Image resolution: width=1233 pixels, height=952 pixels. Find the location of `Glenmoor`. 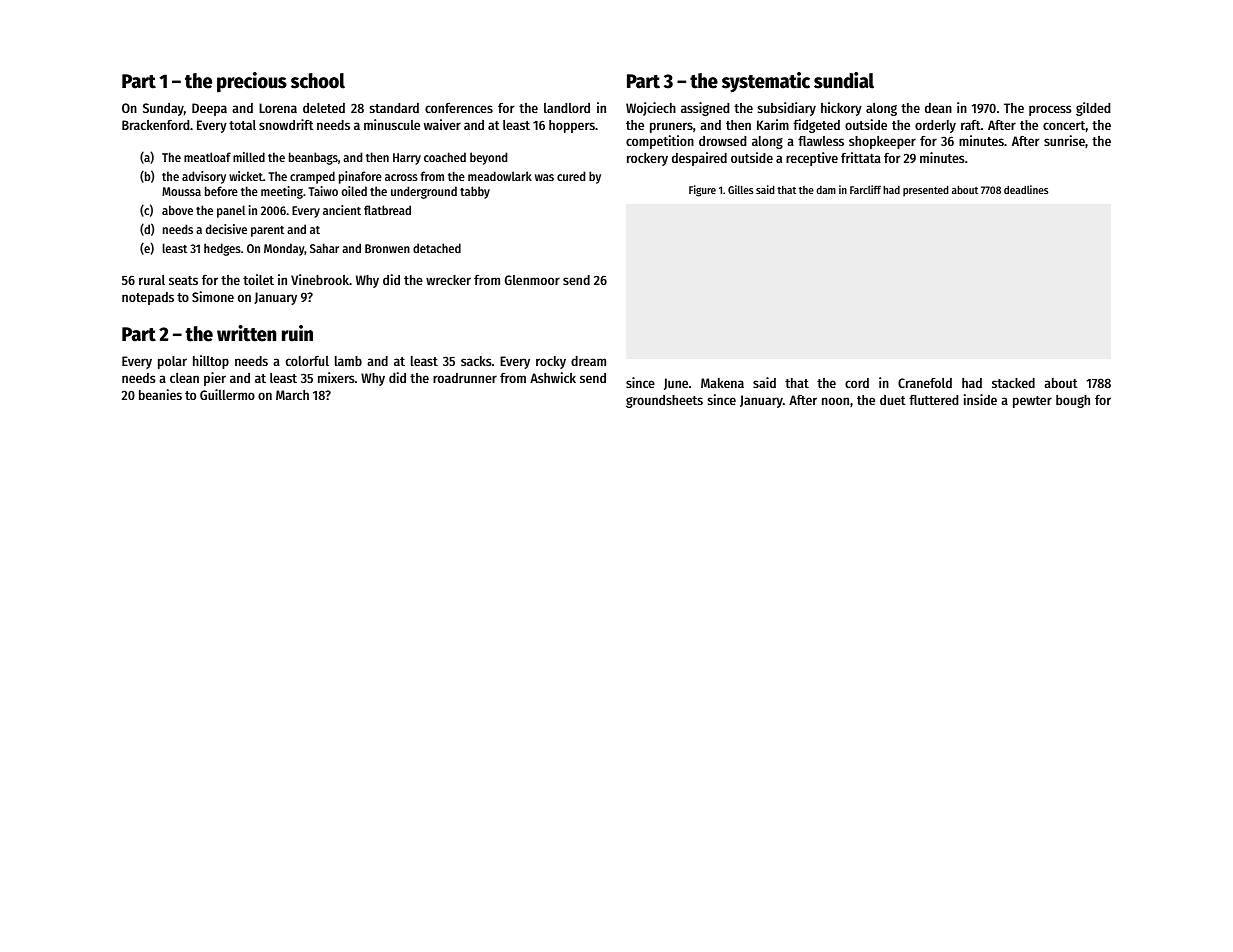

Glenmoor is located at coordinates (532, 280).
